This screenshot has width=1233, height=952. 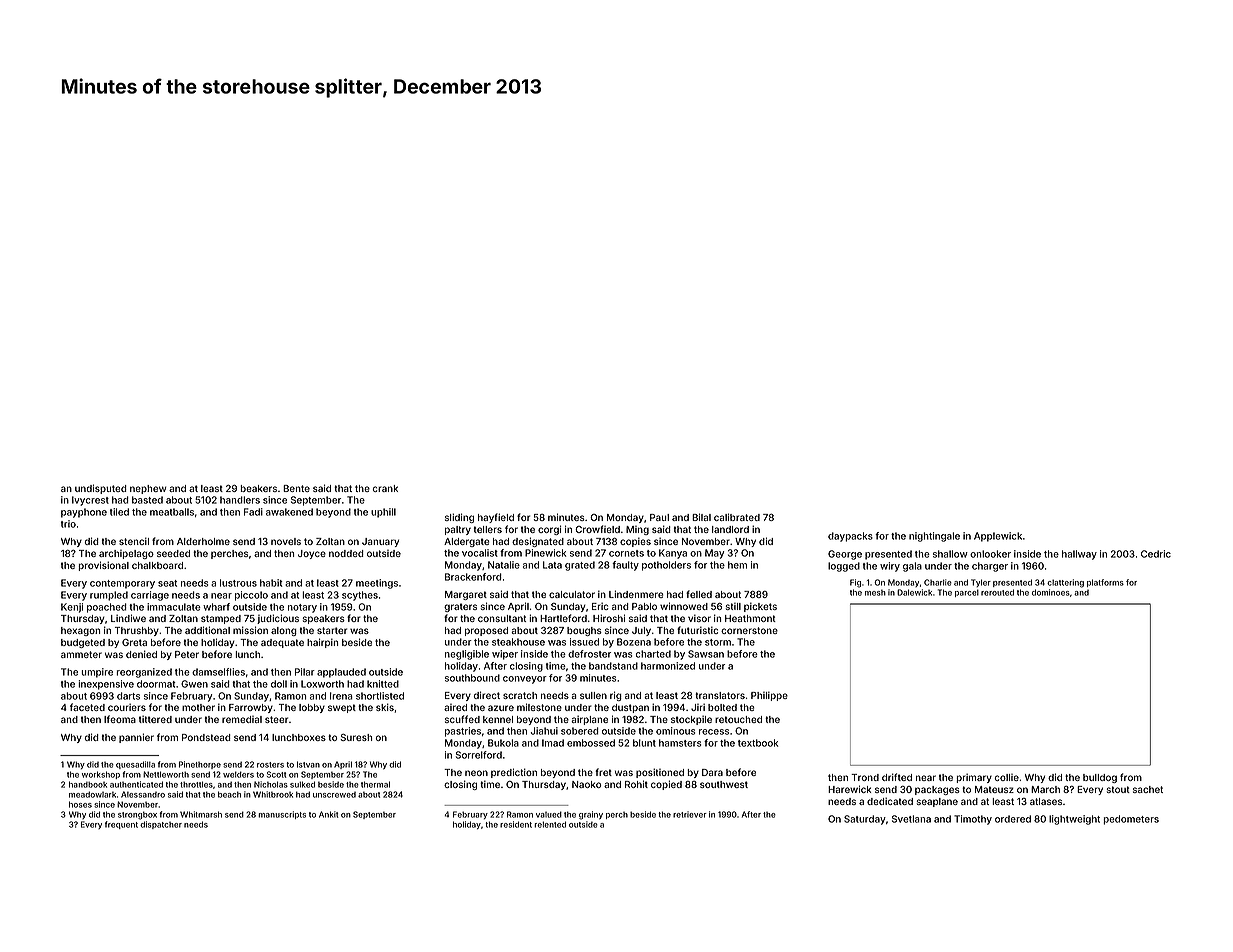 I want to click on Philippe, so click(x=769, y=696).
